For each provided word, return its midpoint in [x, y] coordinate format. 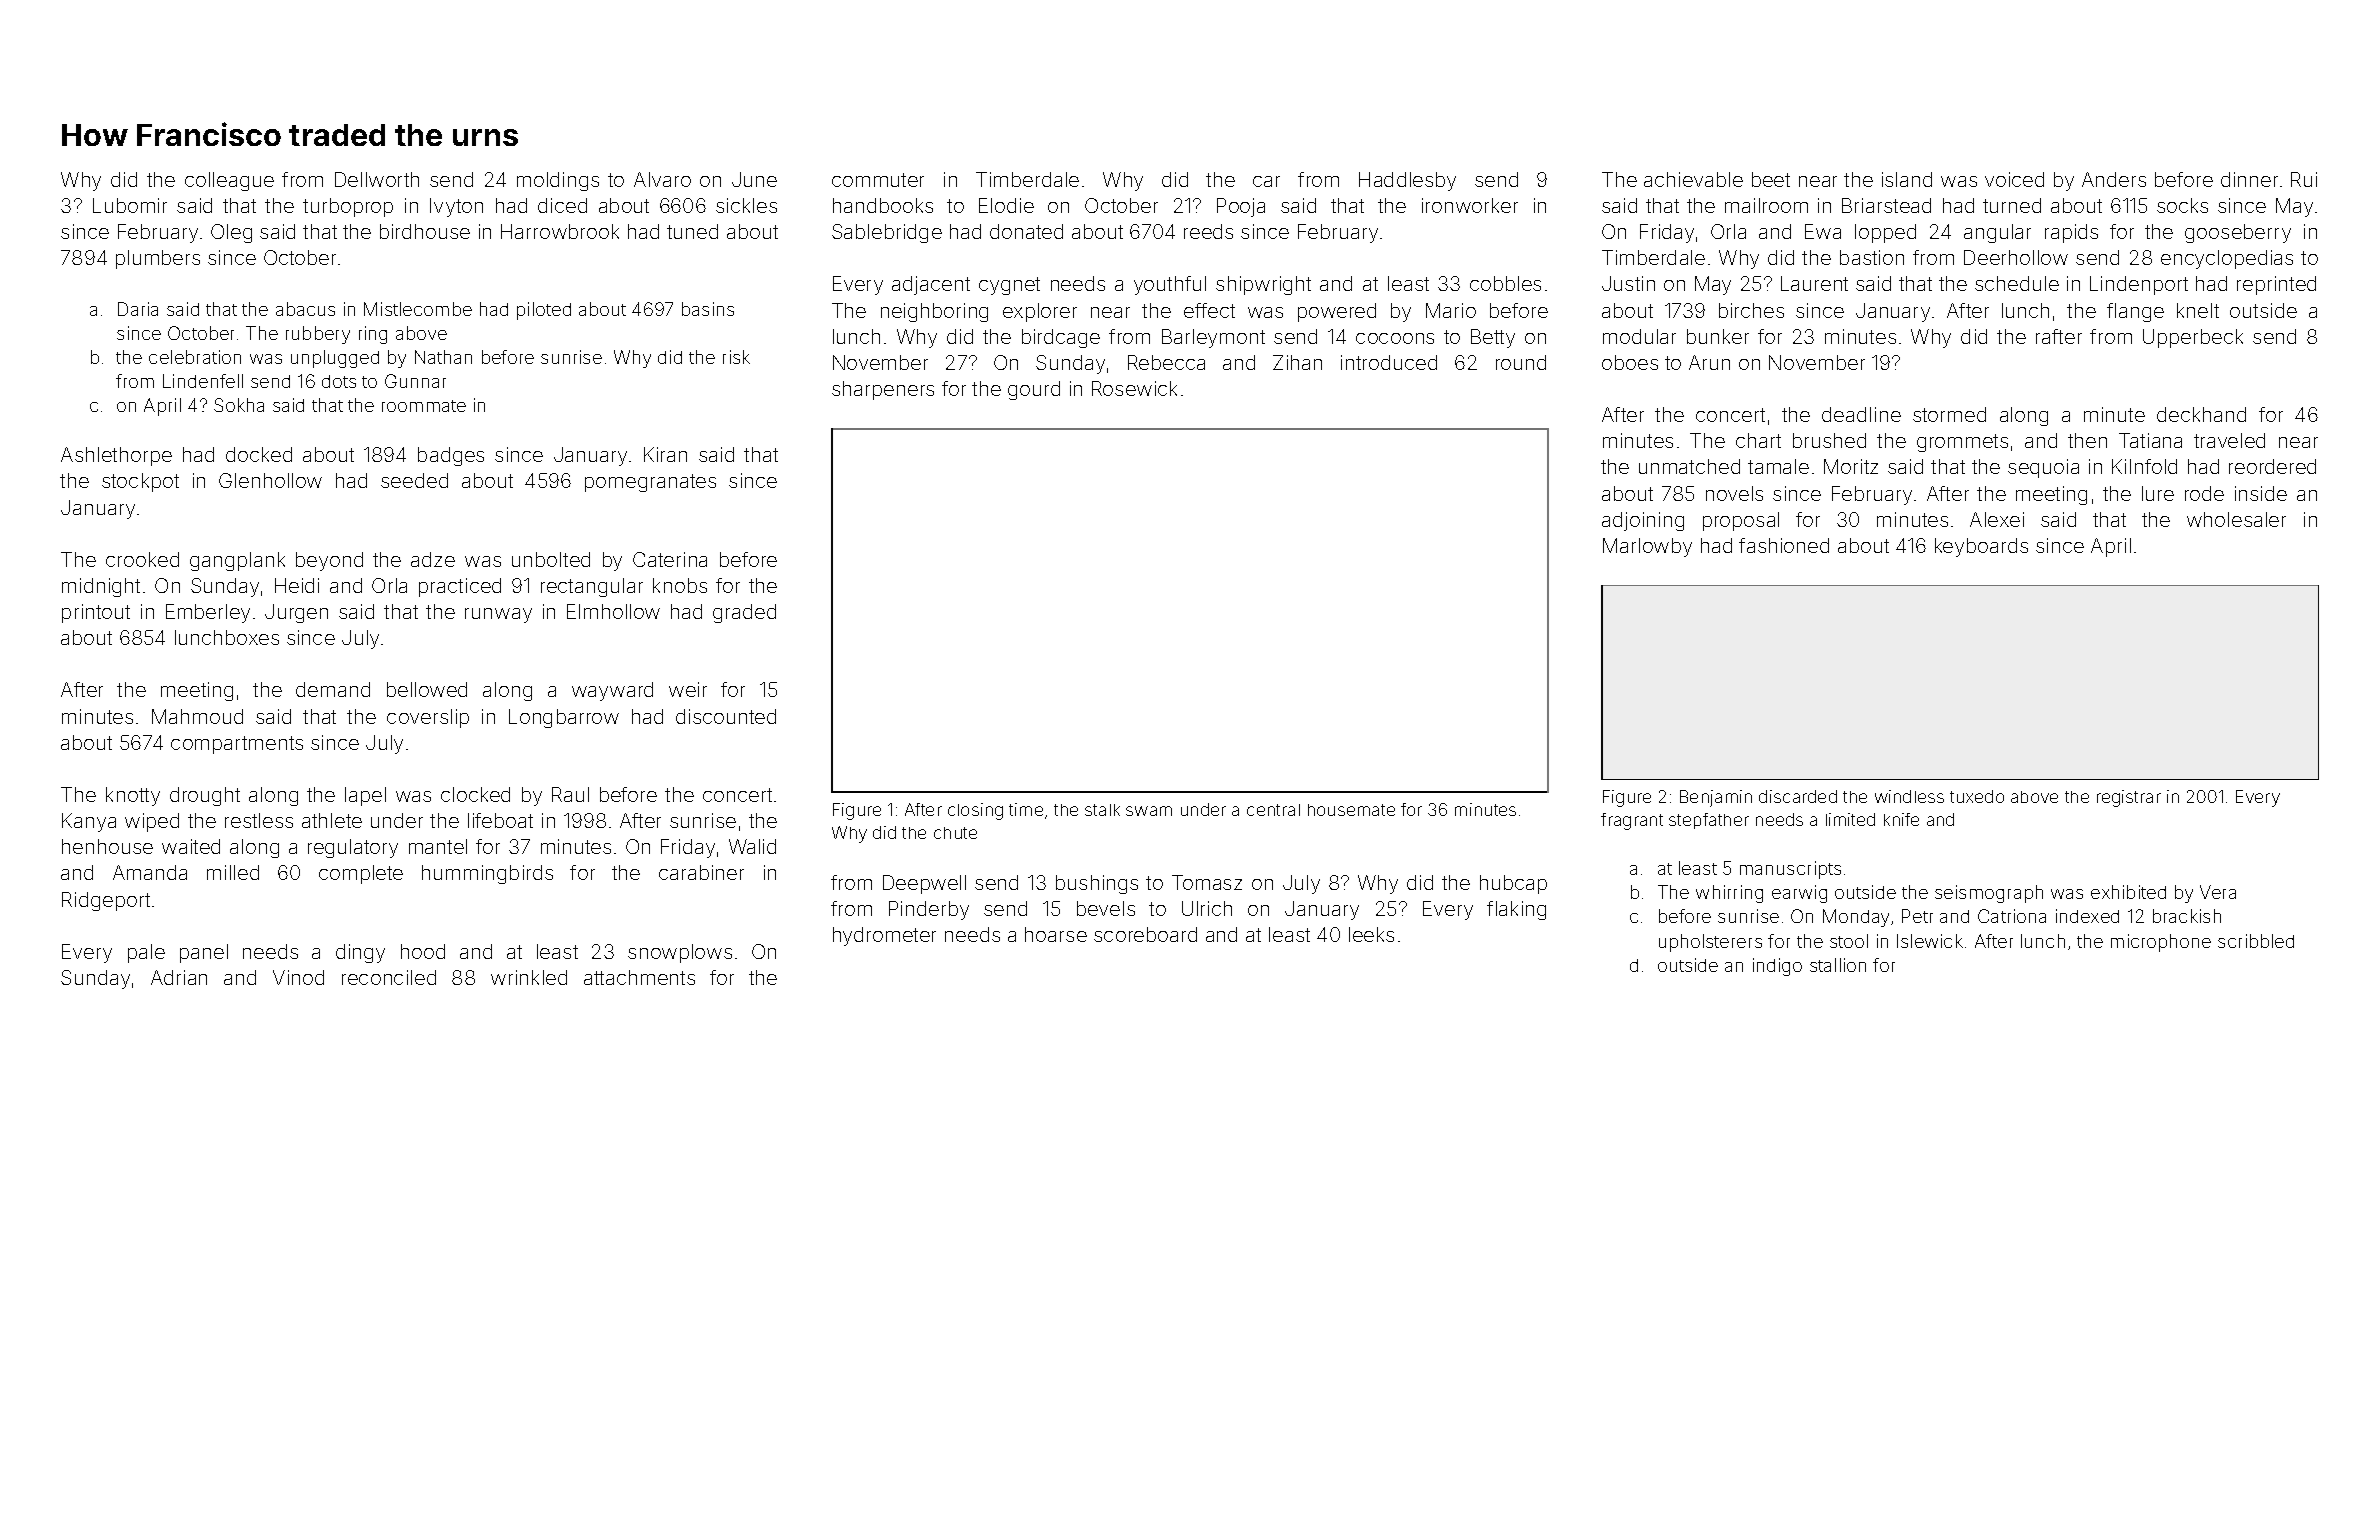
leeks [1371, 934]
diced [562, 205]
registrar [2129, 798]
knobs [680, 585]
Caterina [670, 559]
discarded [1798, 796]
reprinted [2276, 285]
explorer [1040, 312]
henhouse [107, 846]
